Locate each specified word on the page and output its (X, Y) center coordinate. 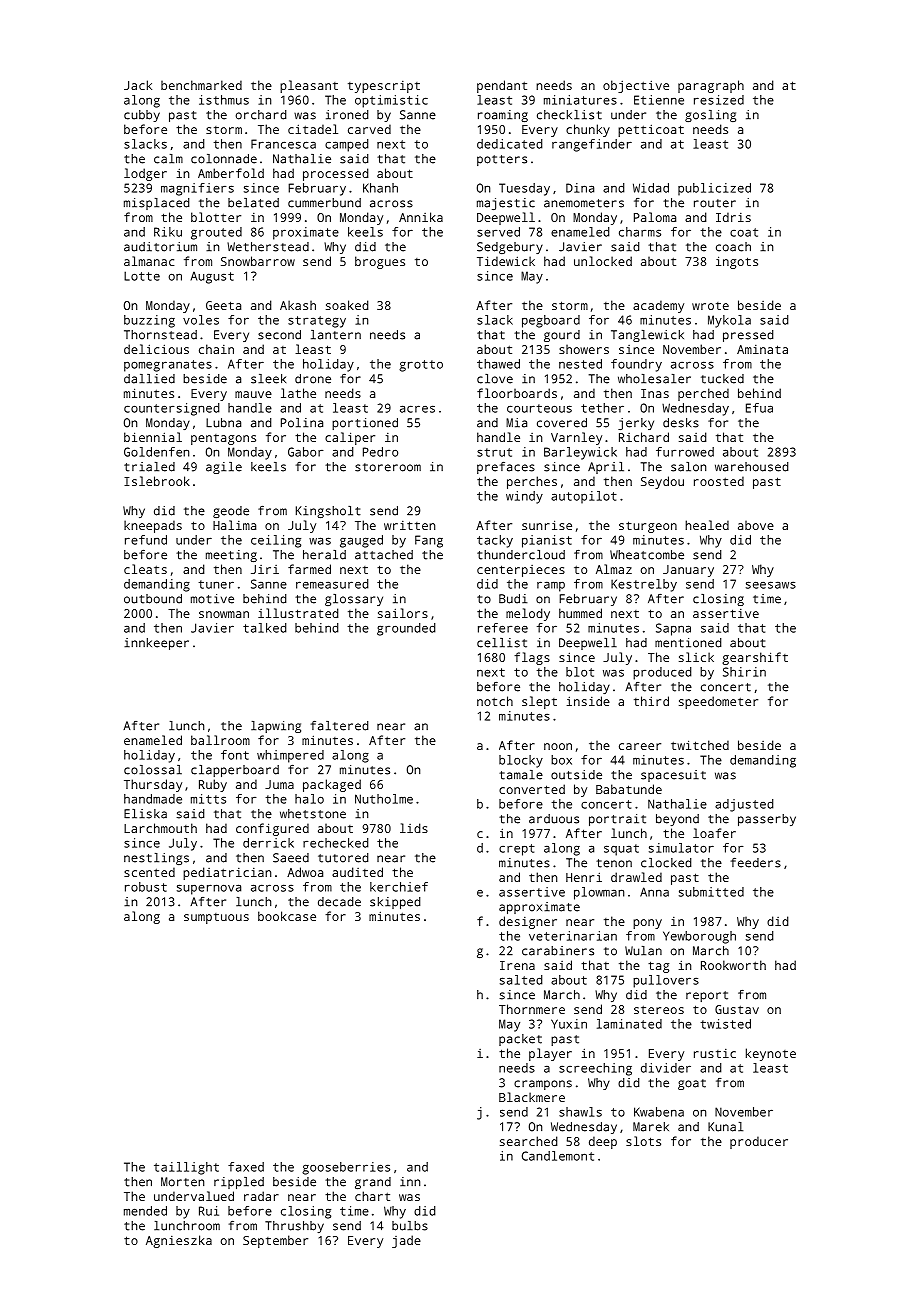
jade (406, 1241)
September (275, 1241)
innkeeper (156, 644)
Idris (733, 217)
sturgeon (648, 527)
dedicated (510, 144)
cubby (142, 116)
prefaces (506, 468)
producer (759, 1142)
